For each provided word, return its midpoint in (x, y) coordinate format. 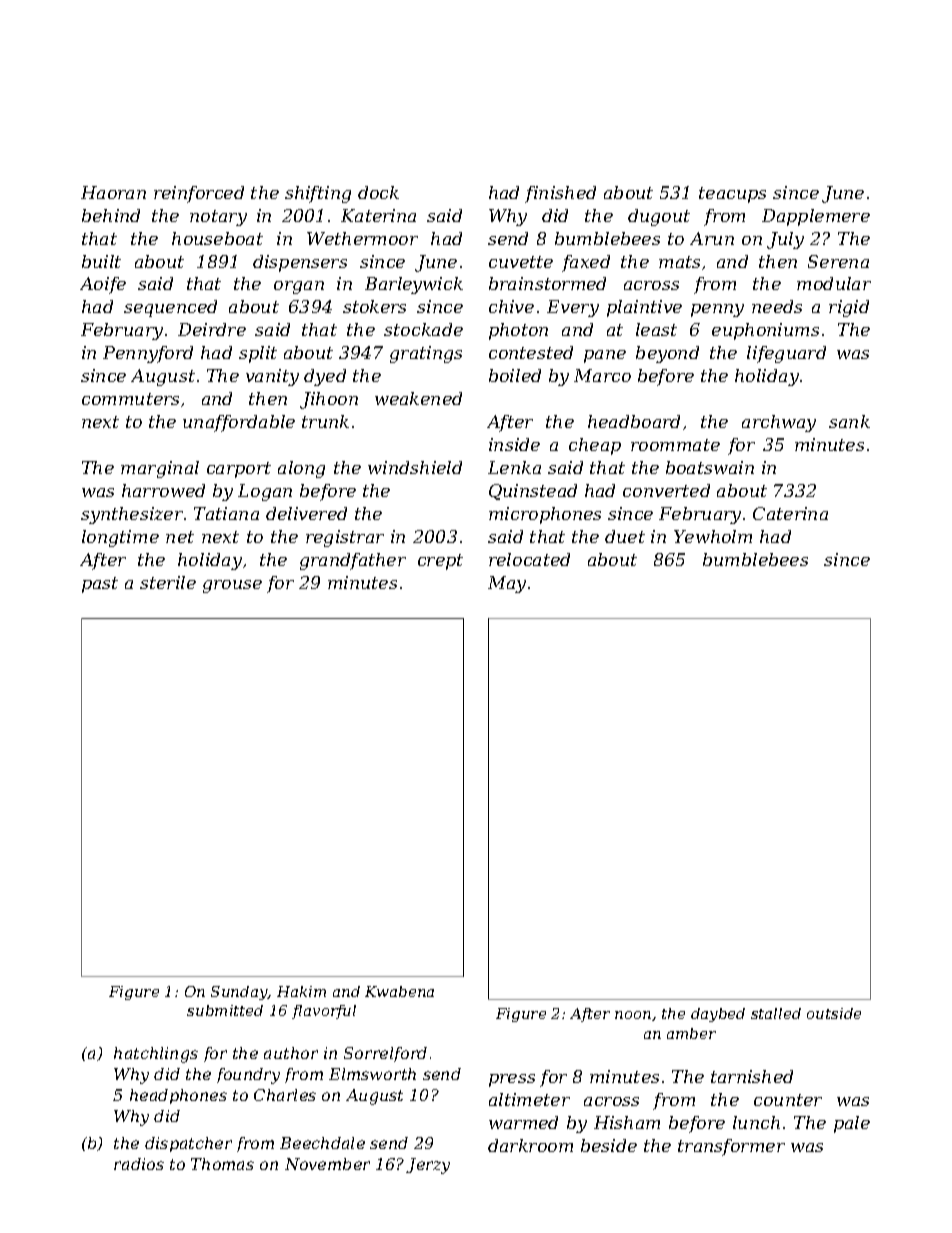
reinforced (199, 194)
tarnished (752, 1076)
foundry (248, 1076)
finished (560, 194)
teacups (732, 195)
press (512, 1080)
